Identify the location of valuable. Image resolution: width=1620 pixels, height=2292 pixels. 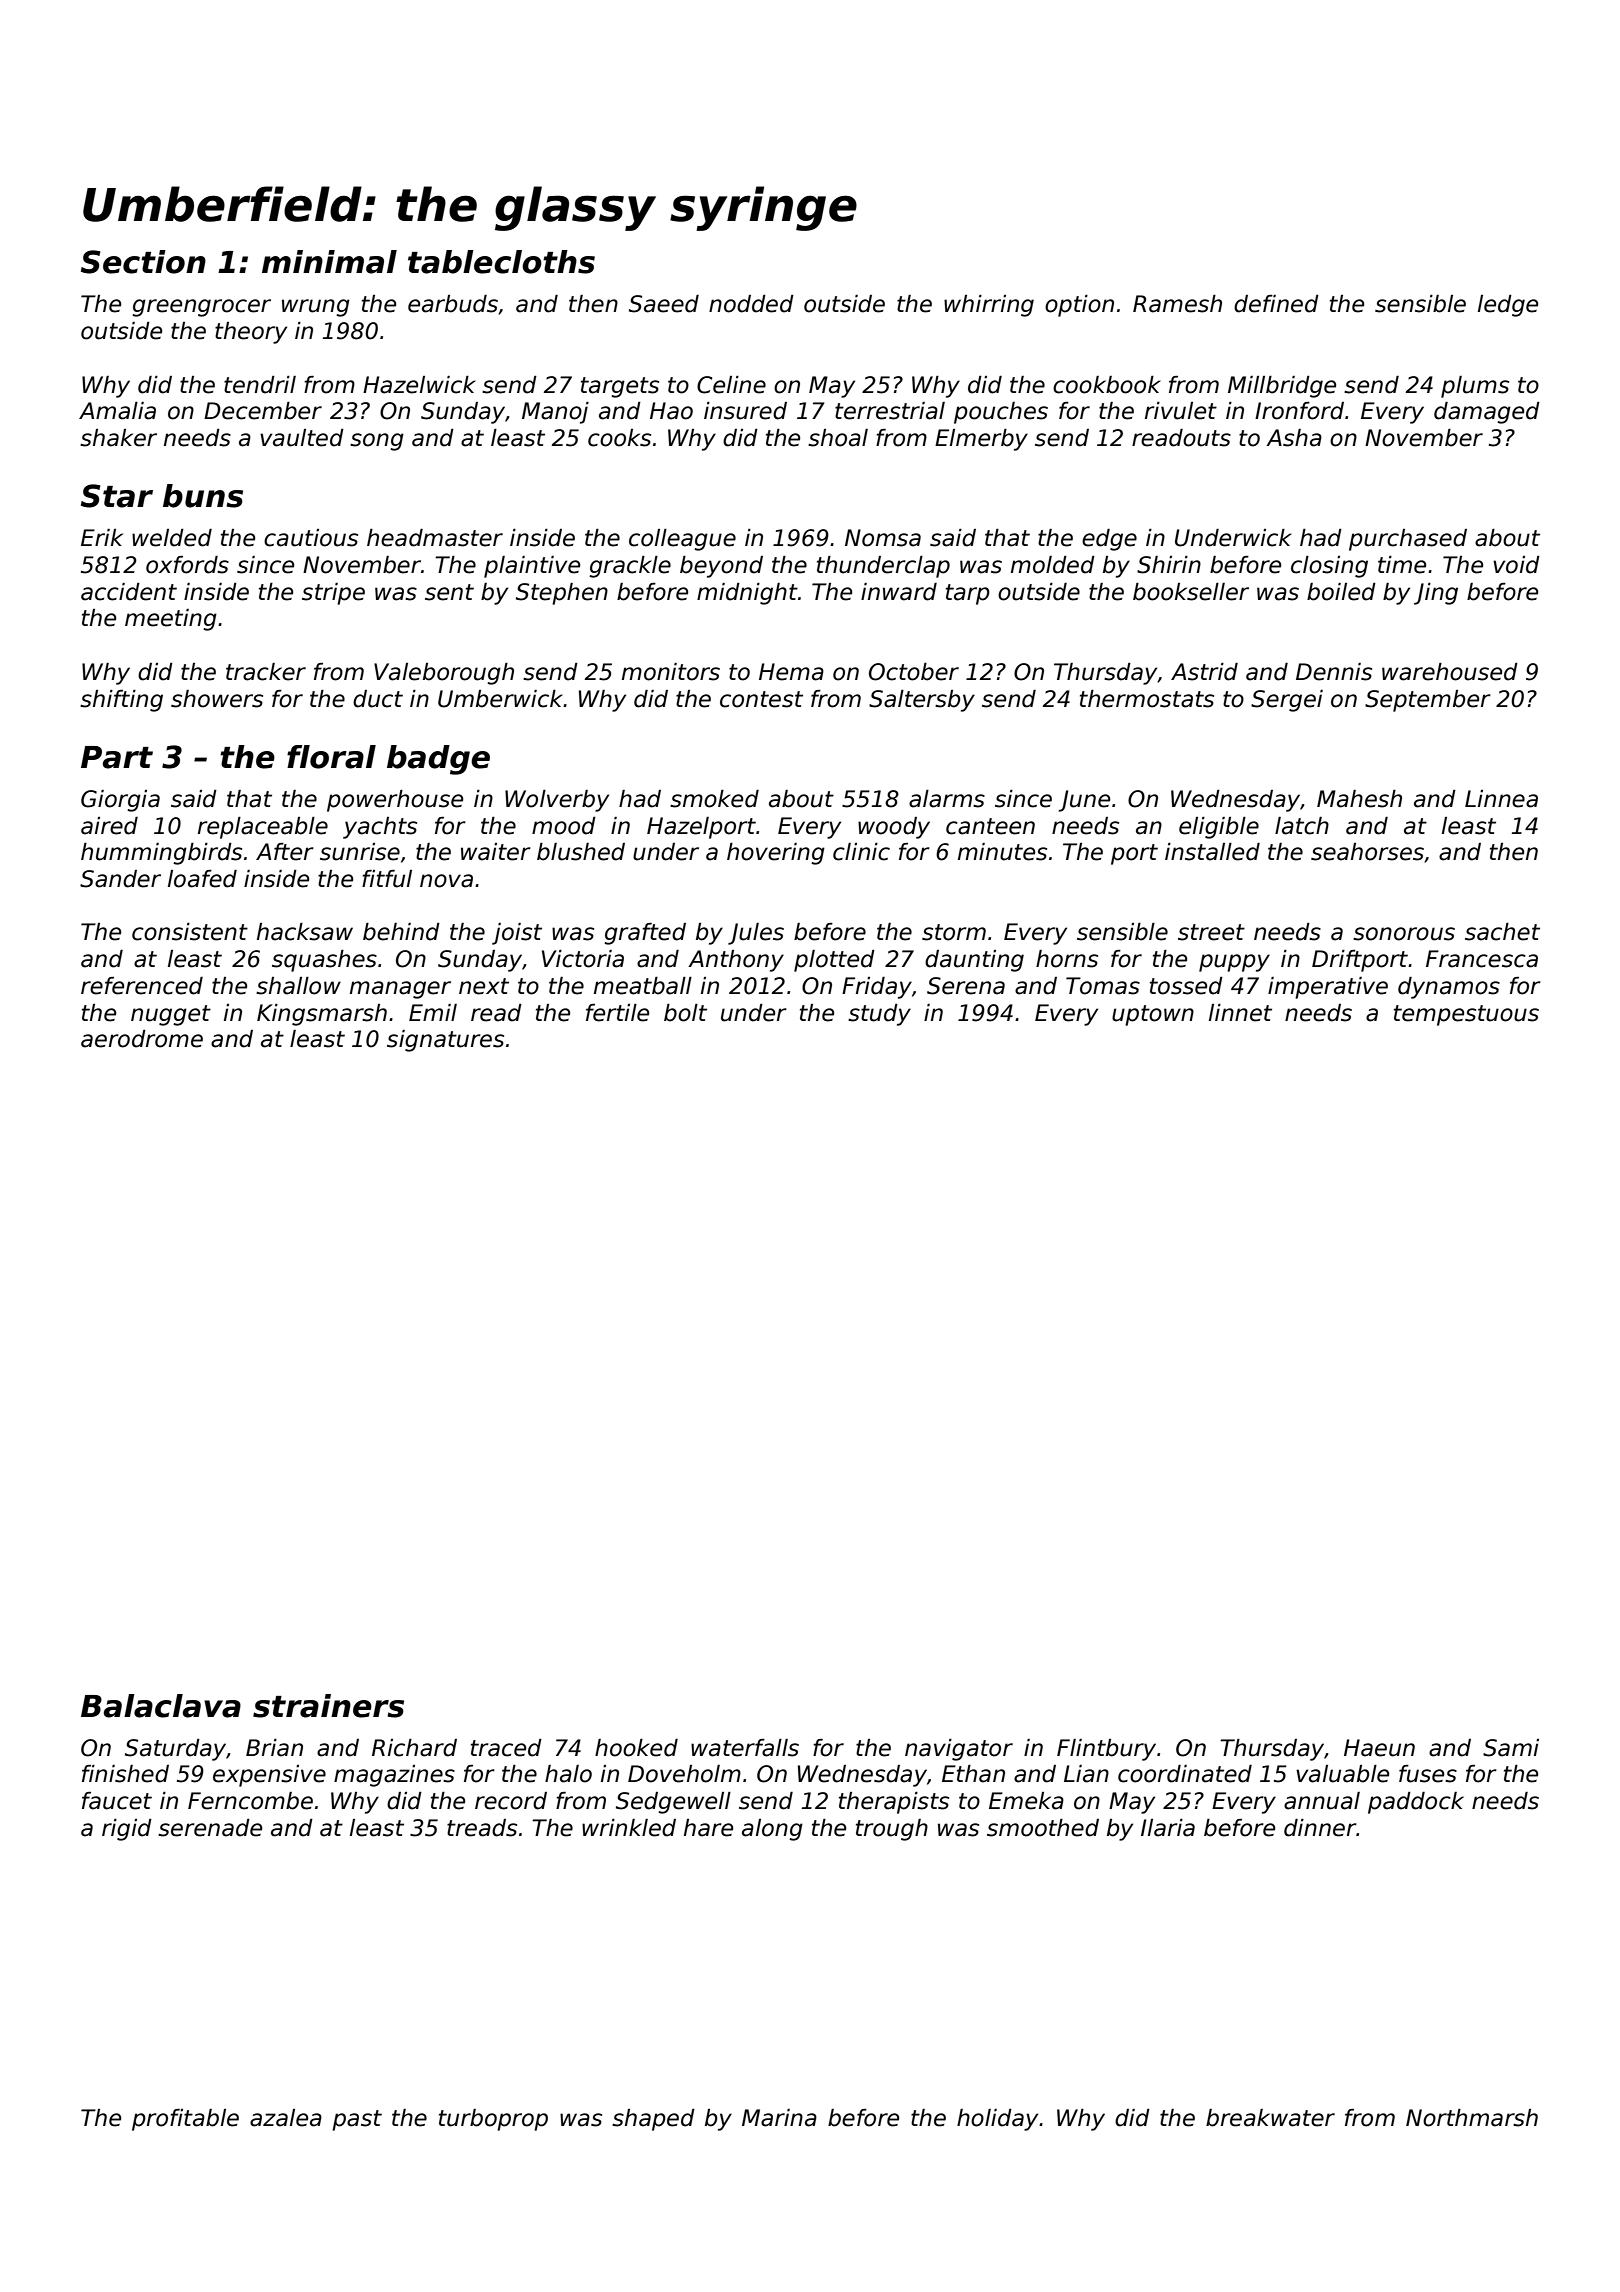
(1342, 1774).
